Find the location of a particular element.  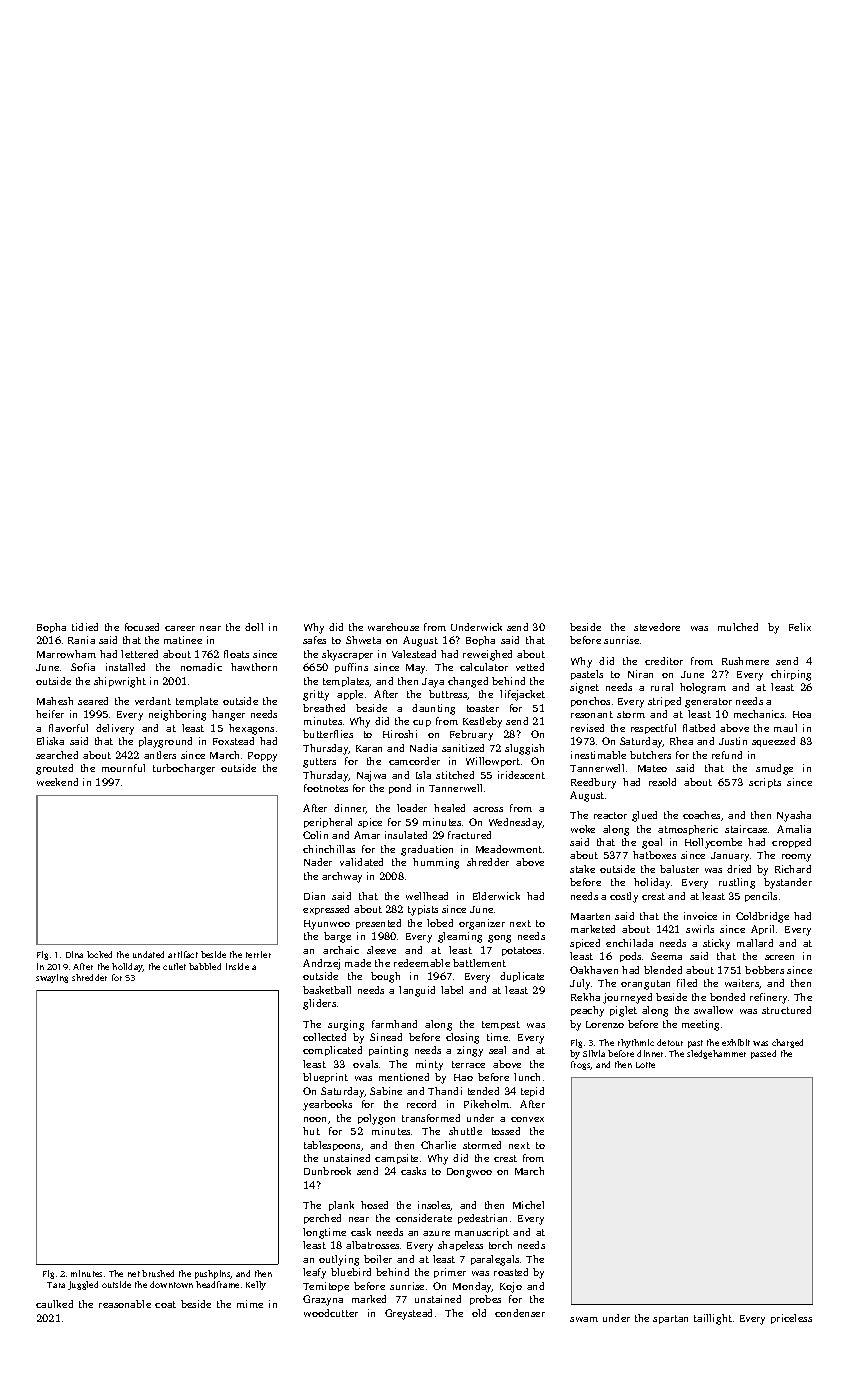

stake is located at coordinates (582, 869).
